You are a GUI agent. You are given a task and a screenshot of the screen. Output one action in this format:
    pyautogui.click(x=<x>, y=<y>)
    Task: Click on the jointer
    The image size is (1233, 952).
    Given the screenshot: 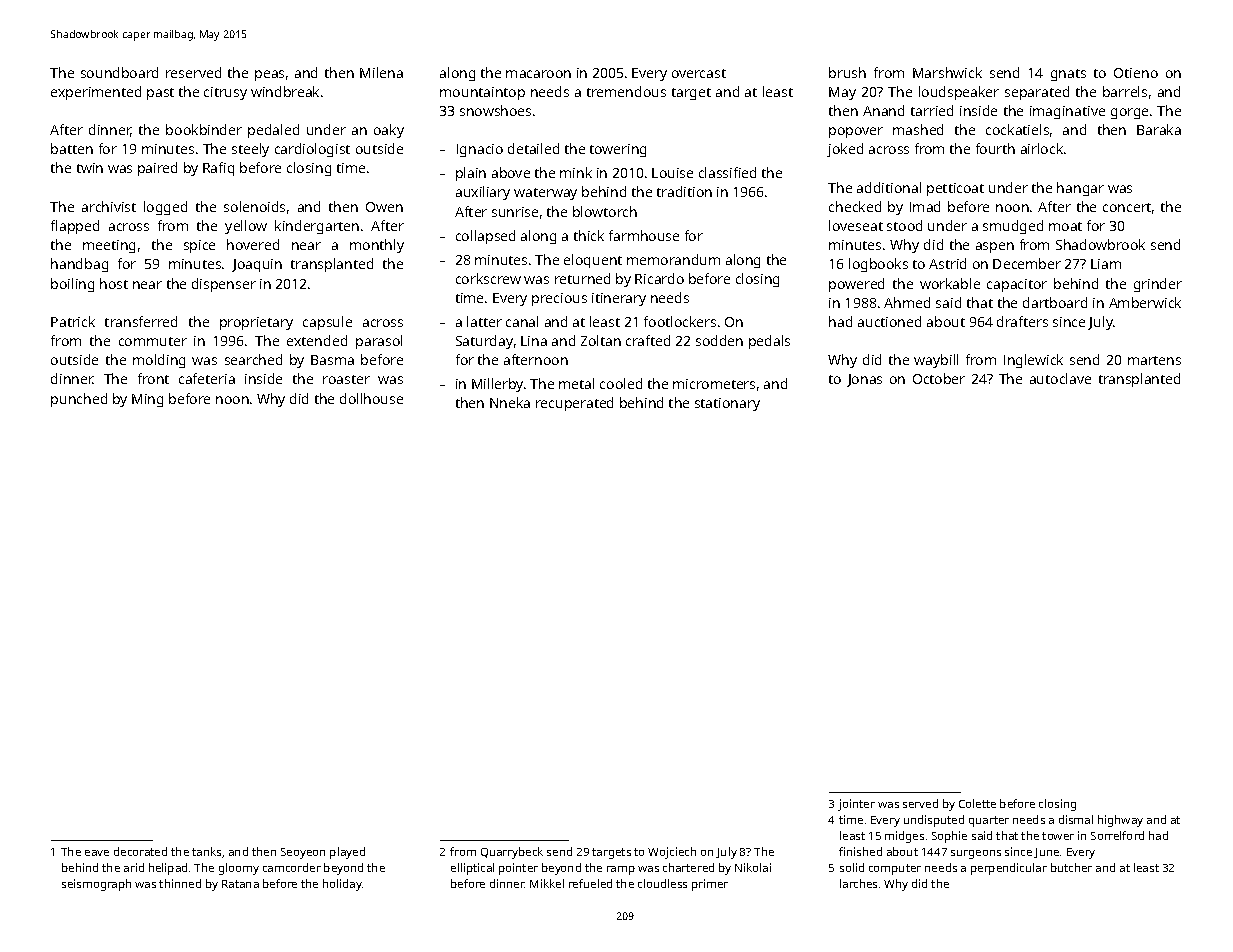 What is the action you would take?
    pyautogui.click(x=856, y=805)
